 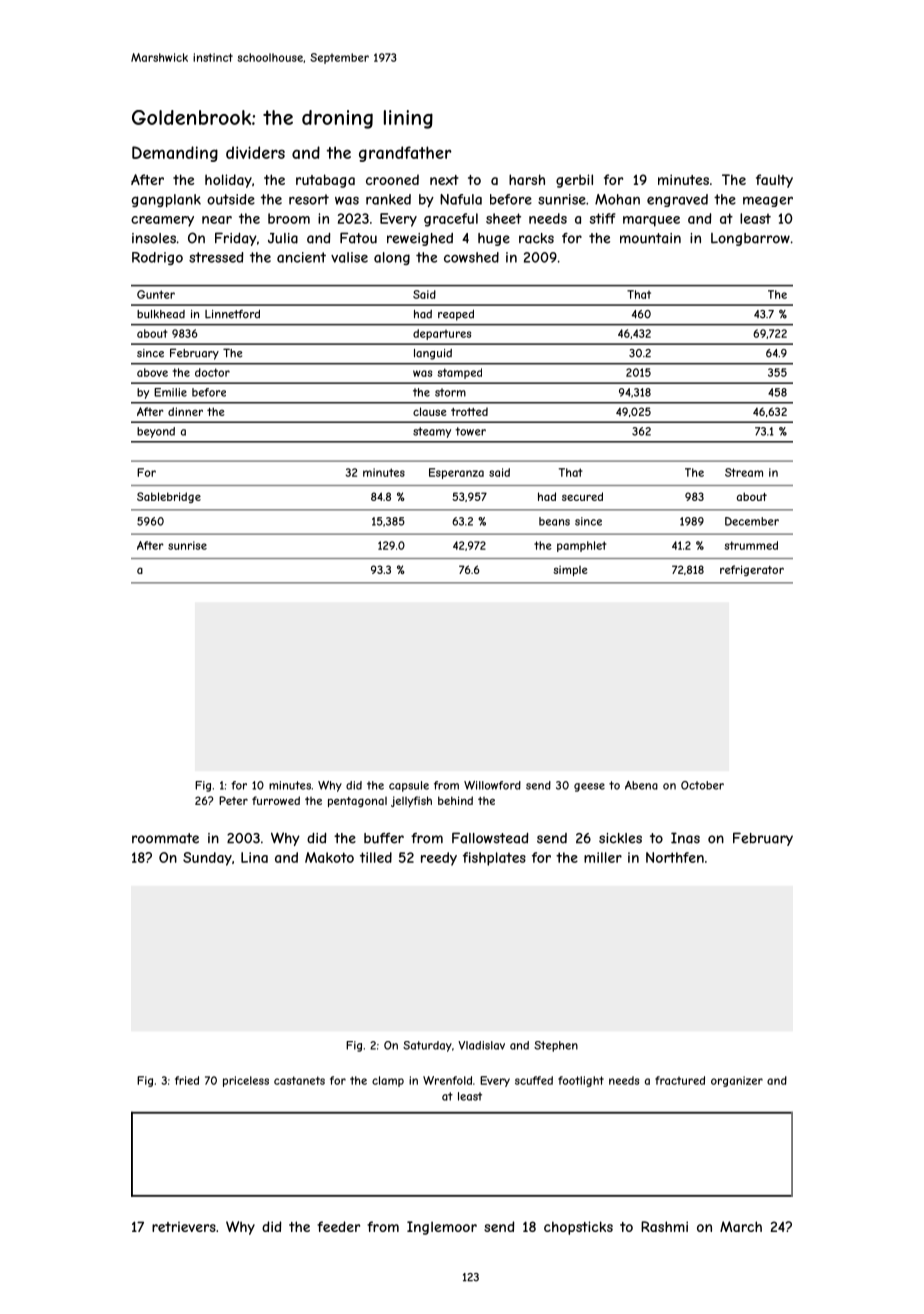 What do you see at coordinates (750, 239) in the page?
I see `Longbarrow` at bounding box center [750, 239].
